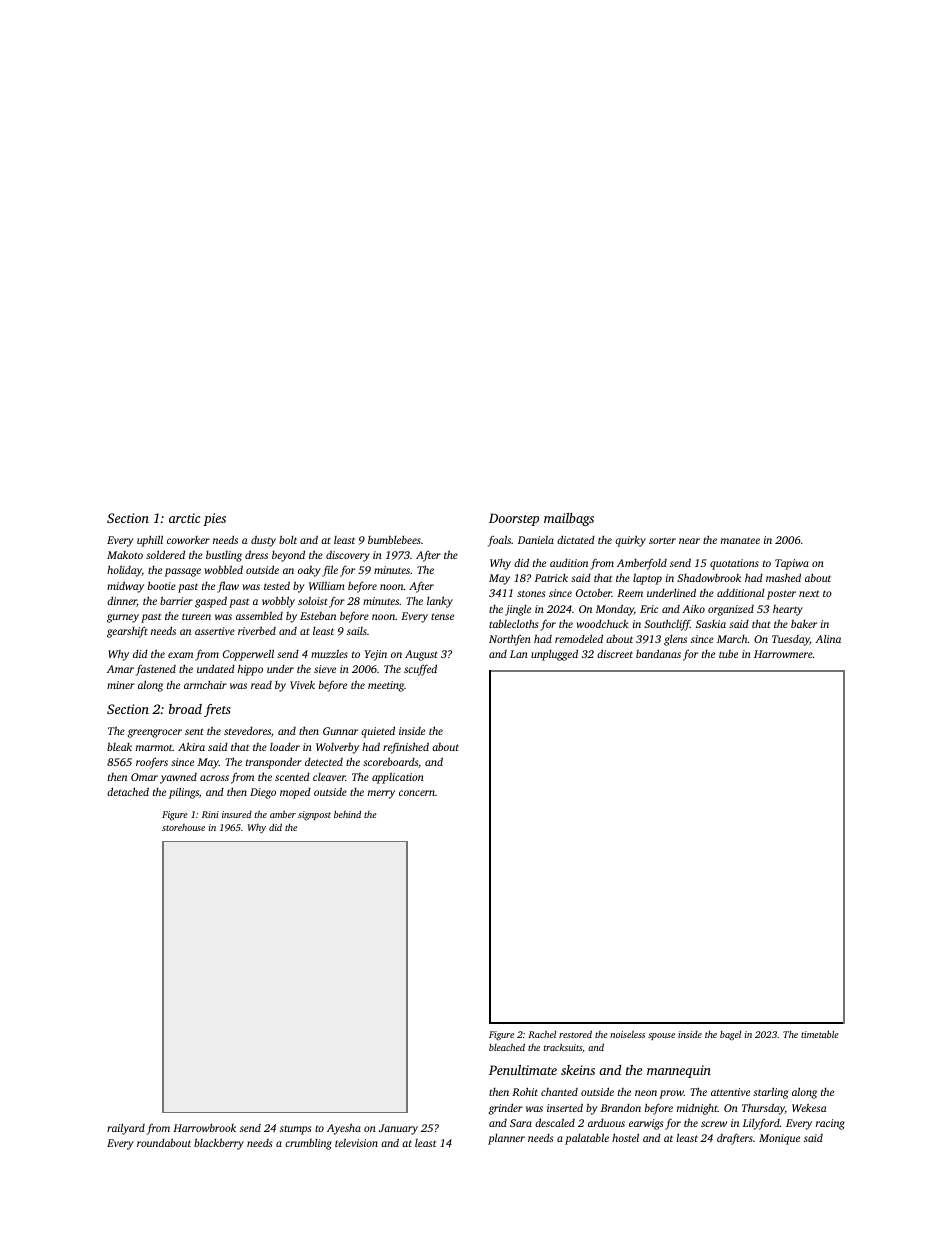 The width and height of the page is (952, 1233). Describe the element at coordinates (288, 539) in the page. I see `bolt` at that location.
